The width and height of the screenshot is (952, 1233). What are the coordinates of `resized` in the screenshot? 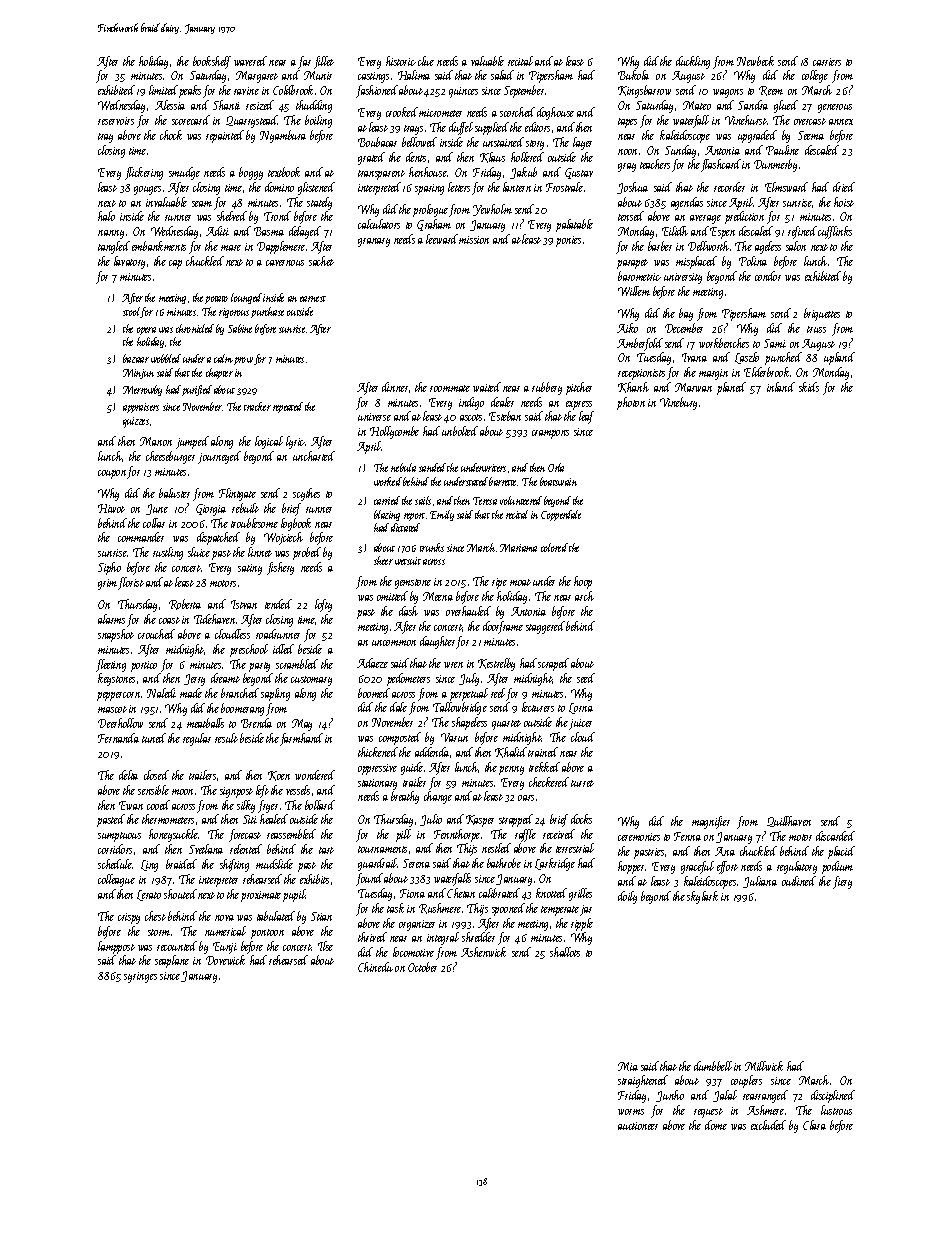 It's located at (260, 105).
